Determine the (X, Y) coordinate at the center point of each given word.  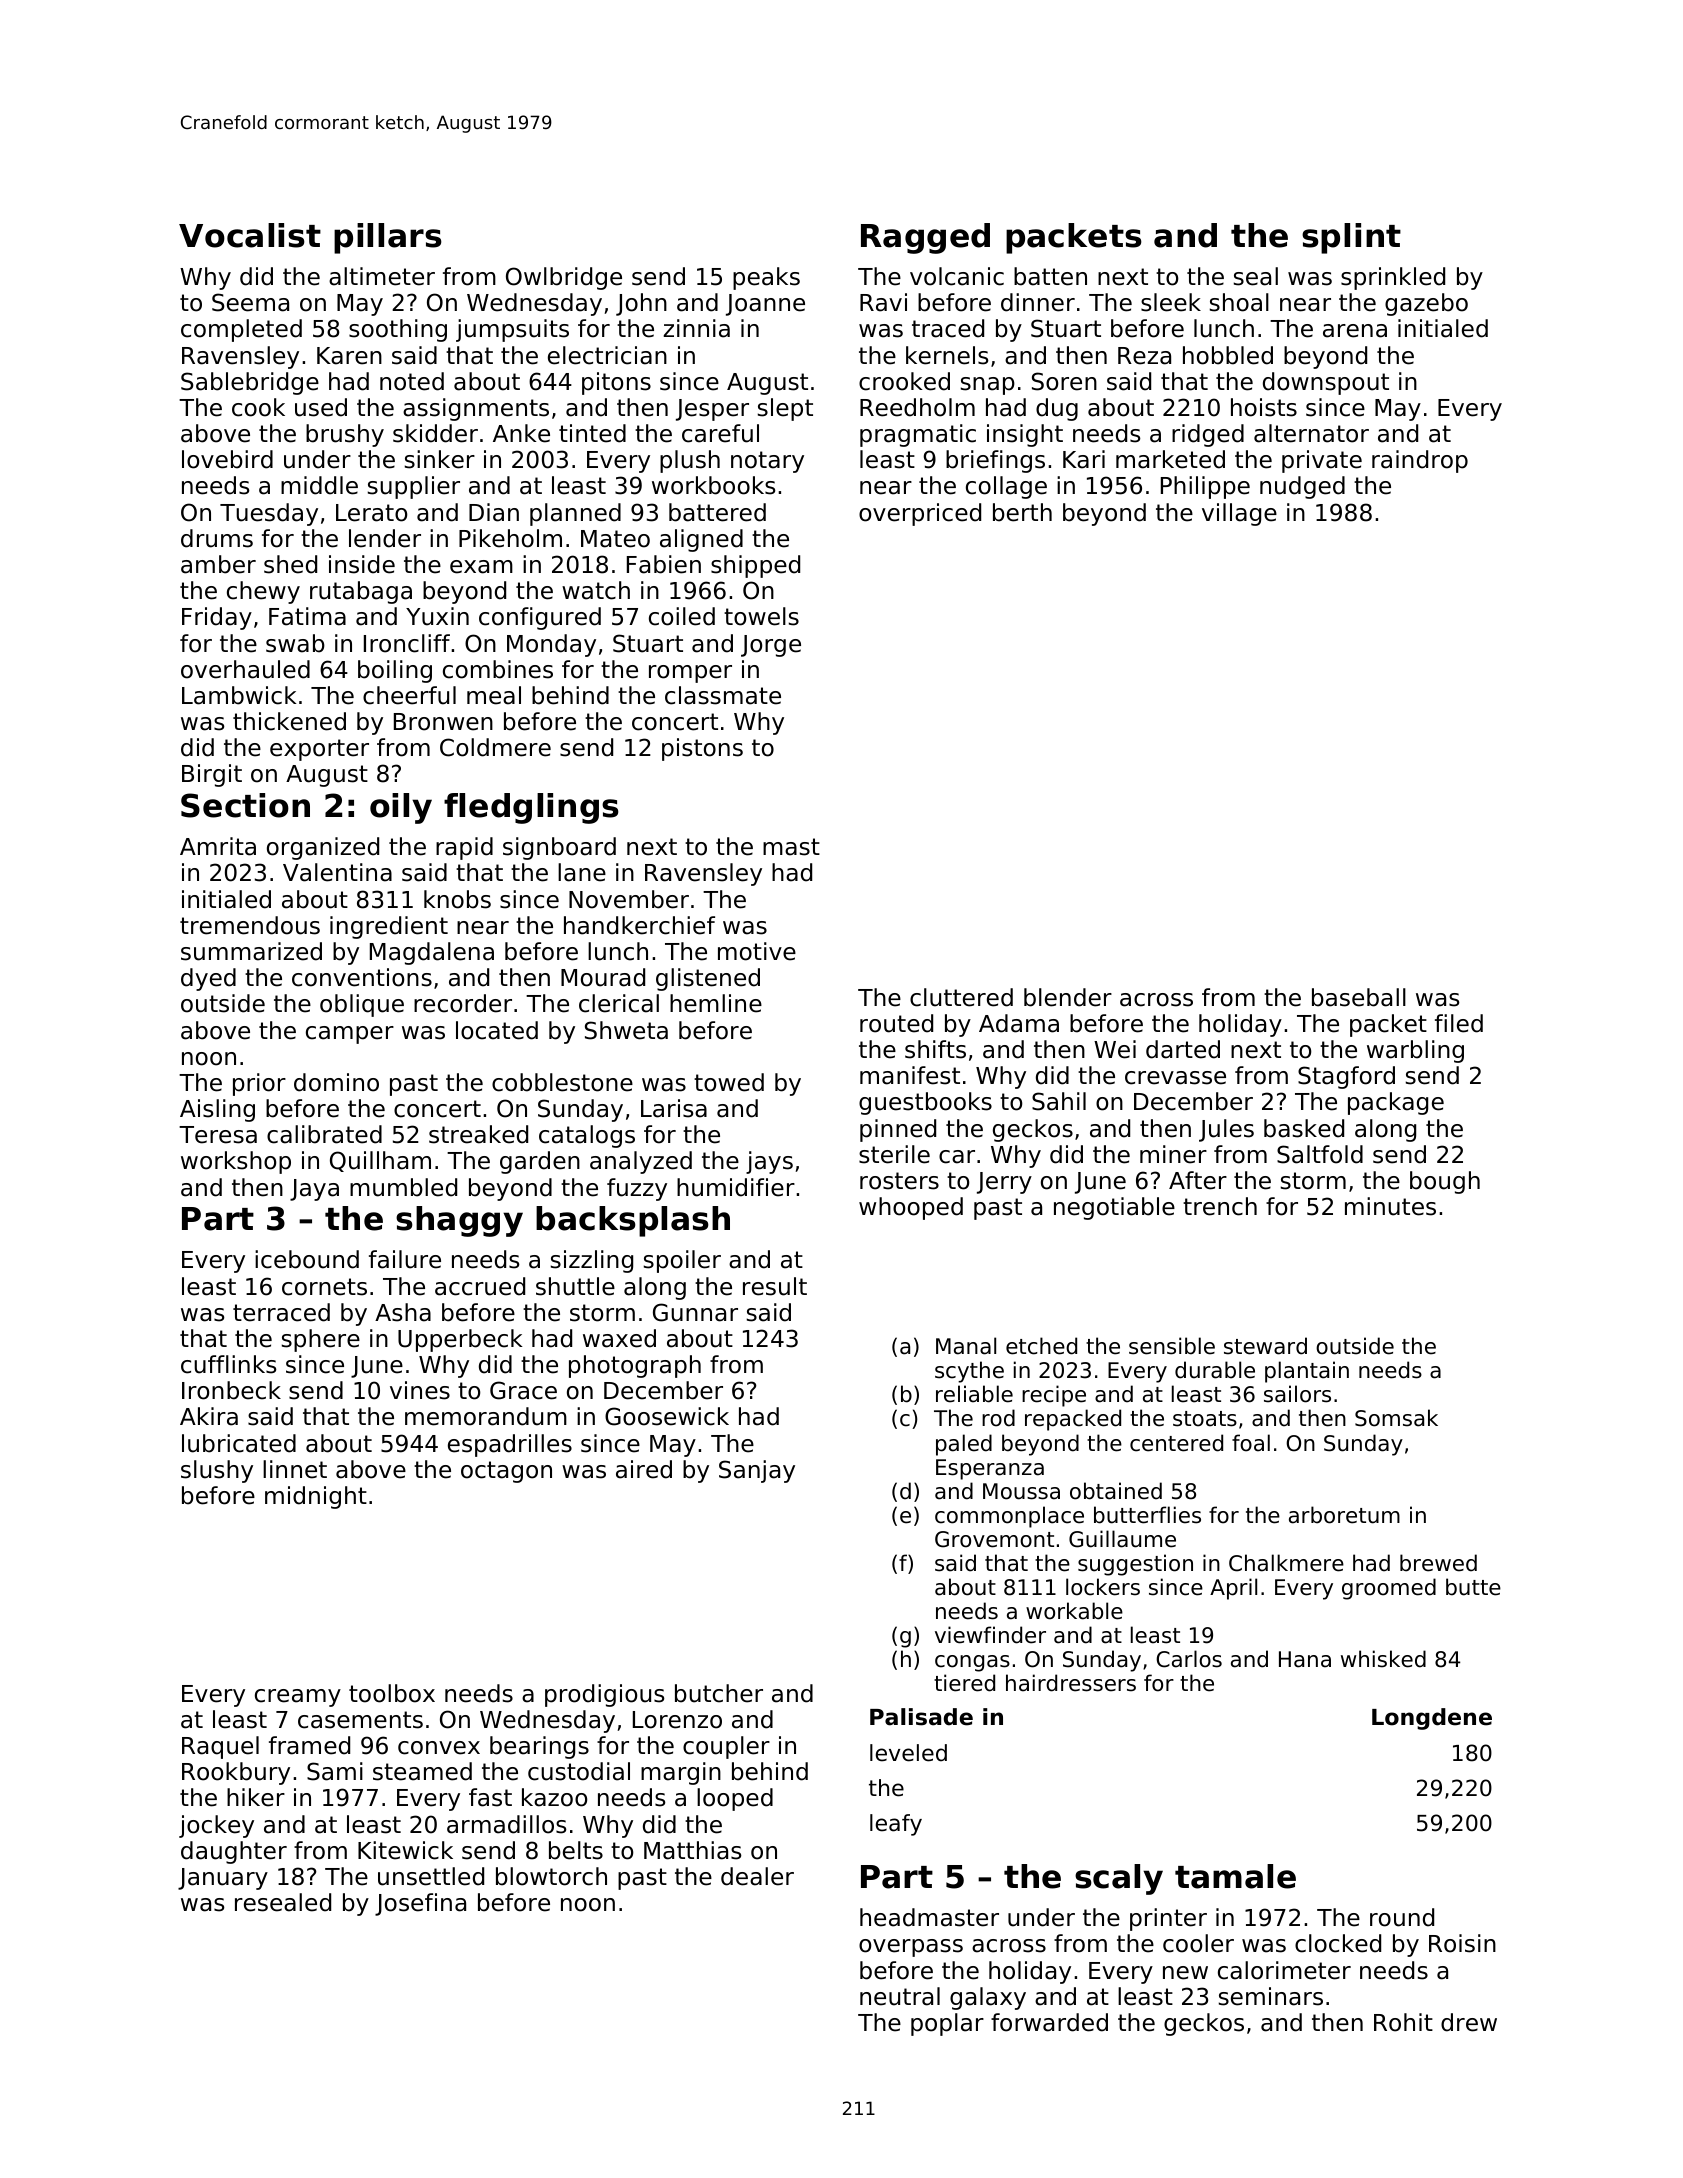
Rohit (1403, 2022)
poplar (947, 2024)
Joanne (765, 305)
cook (258, 407)
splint (1351, 238)
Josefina (420, 1904)
